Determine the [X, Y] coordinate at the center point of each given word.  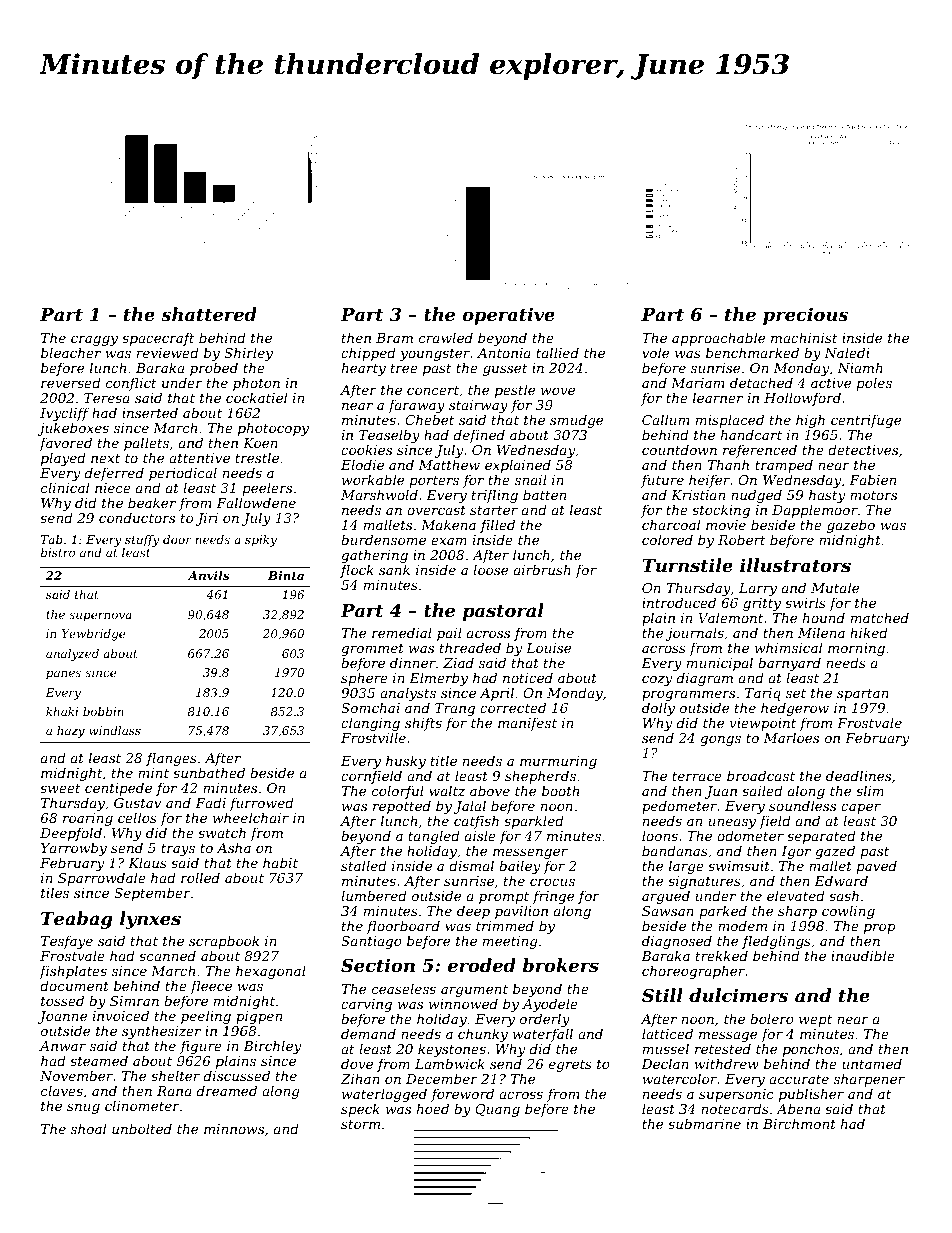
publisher [811, 1095]
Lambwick [450, 1063]
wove [558, 391]
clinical [65, 487]
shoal [88, 1128]
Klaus [147, 862]
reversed [71, 382]
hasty [827, 497]
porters [434, 481]
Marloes [791, 738]
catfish [476, 822]
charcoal [671, 524]
